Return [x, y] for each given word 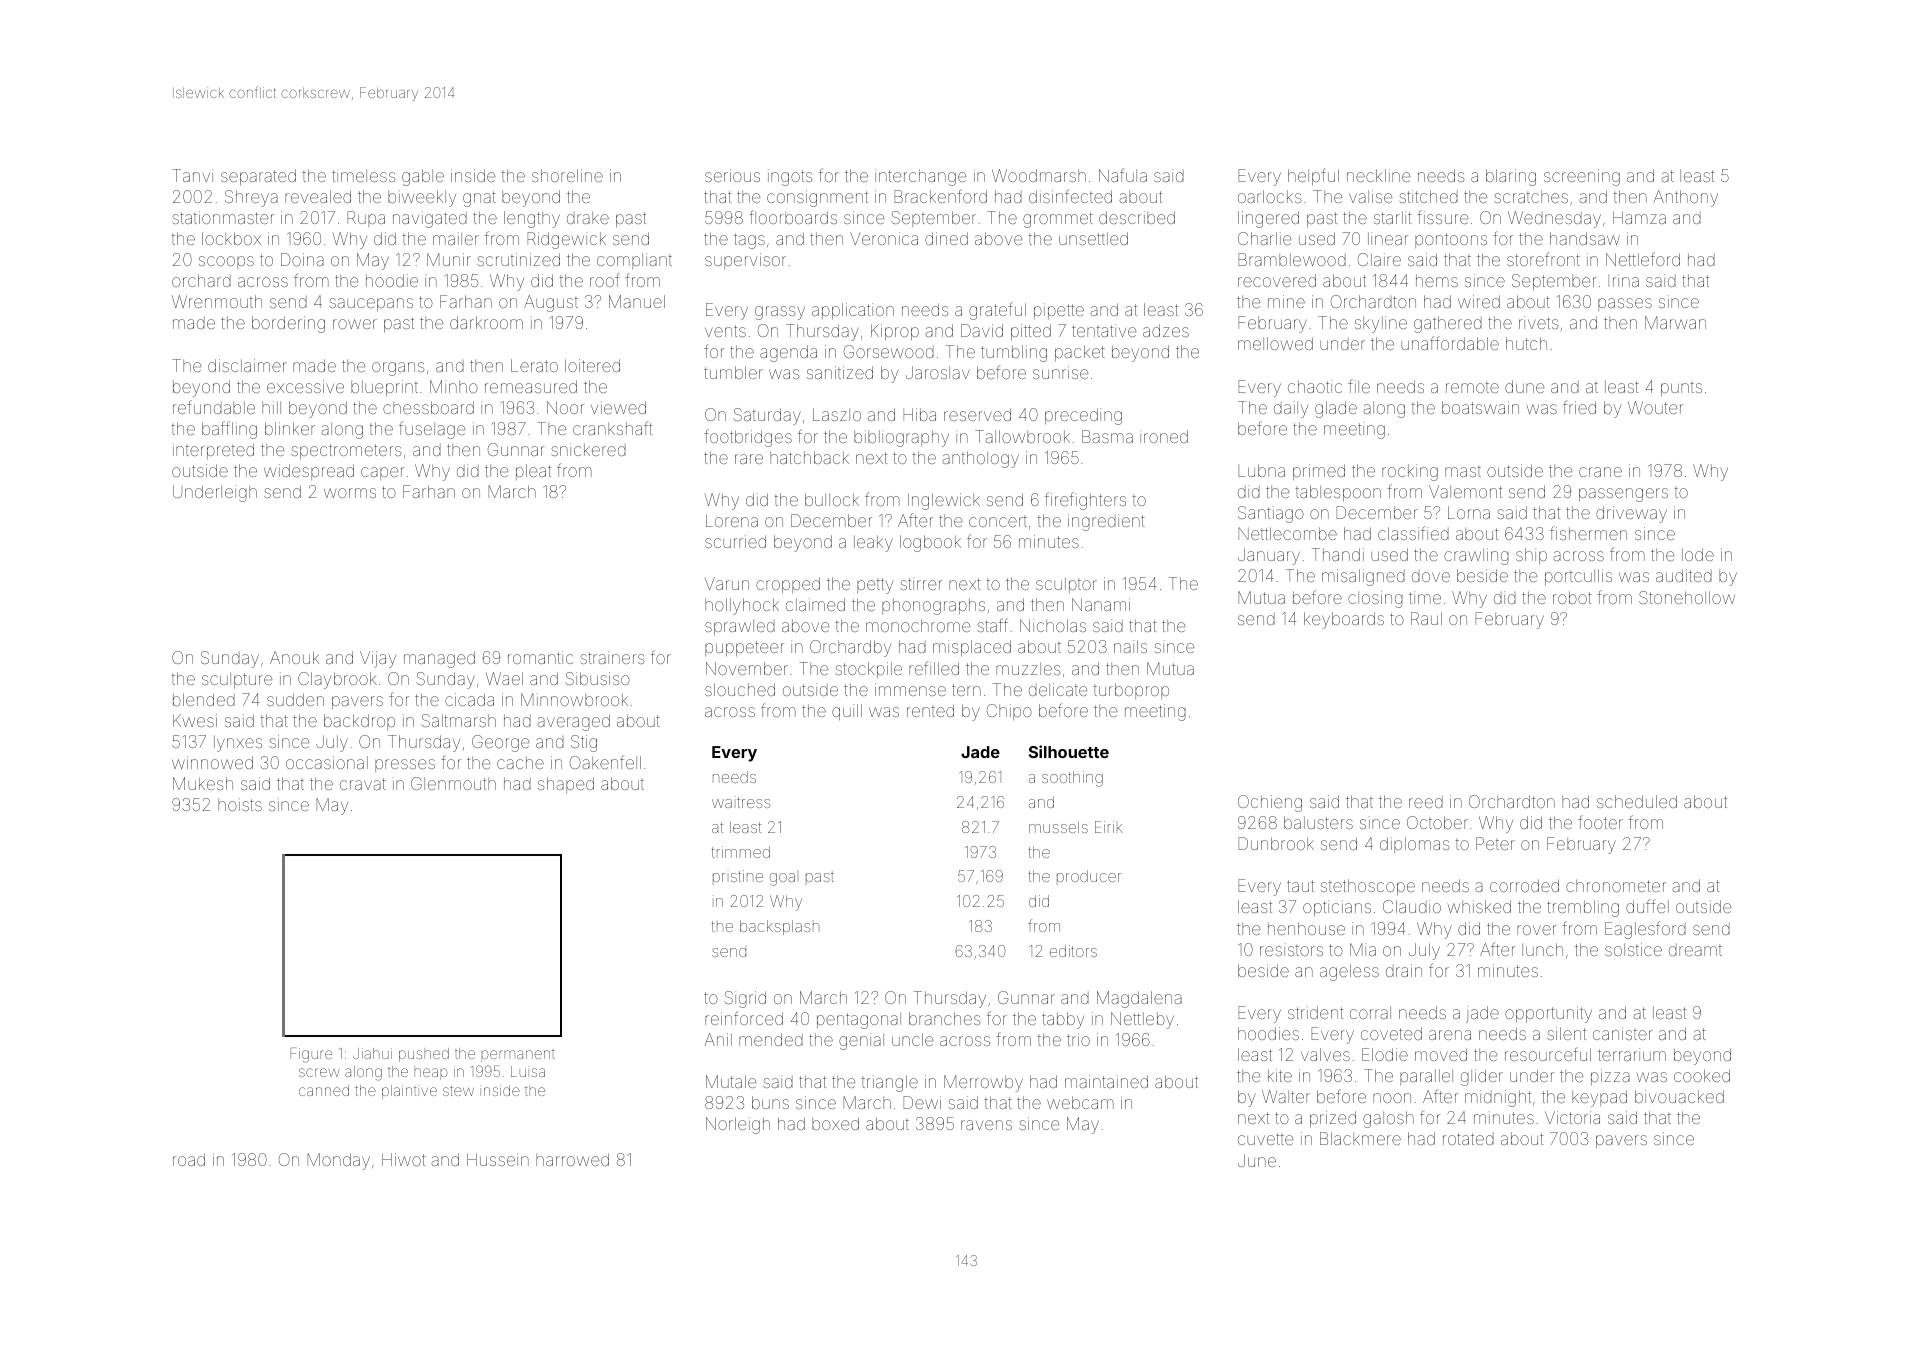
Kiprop [895, 332]
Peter [1495, 843]
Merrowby [983, 1083]
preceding [1083, 416]
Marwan [1675, 322]
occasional [327, 762]
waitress [741, 802]
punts [1681, 389]
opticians [1337, 908]
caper [382, 473]
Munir [449, 259]
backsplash [779, 927]
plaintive [409, 1092]
